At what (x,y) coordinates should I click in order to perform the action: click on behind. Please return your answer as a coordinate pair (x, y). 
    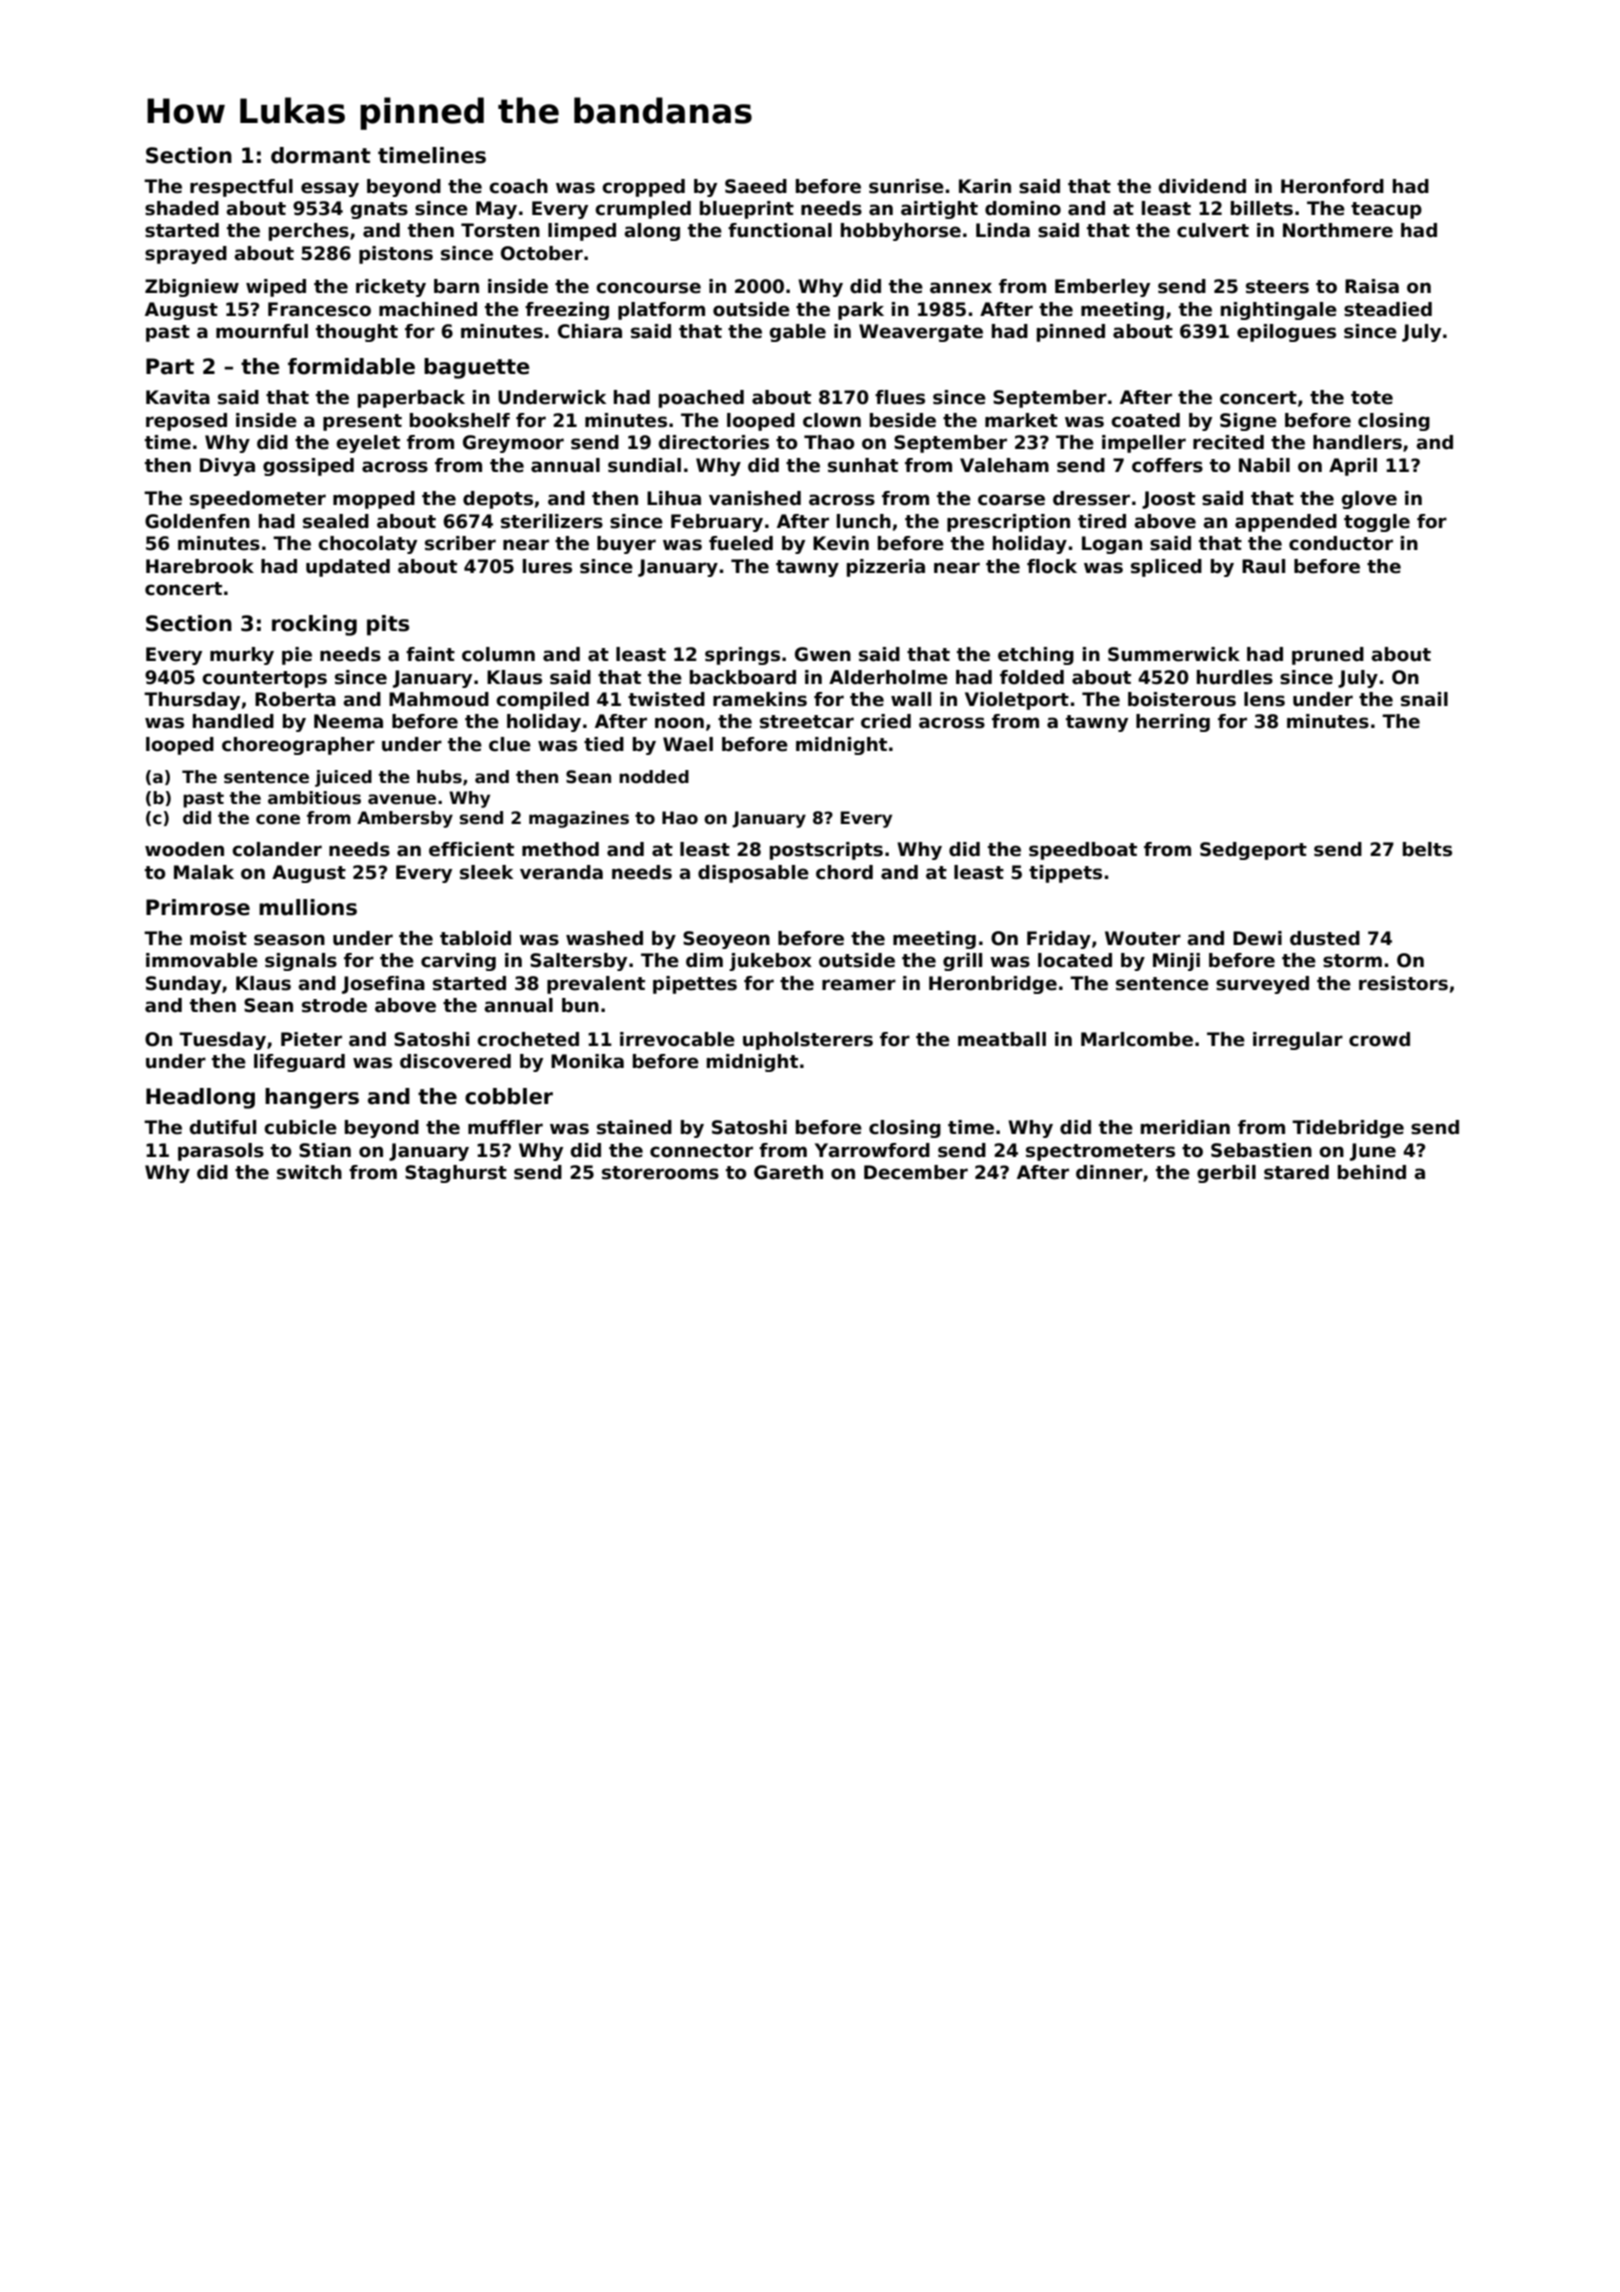
    Looking at the image, I should click on (1372, 1172).
